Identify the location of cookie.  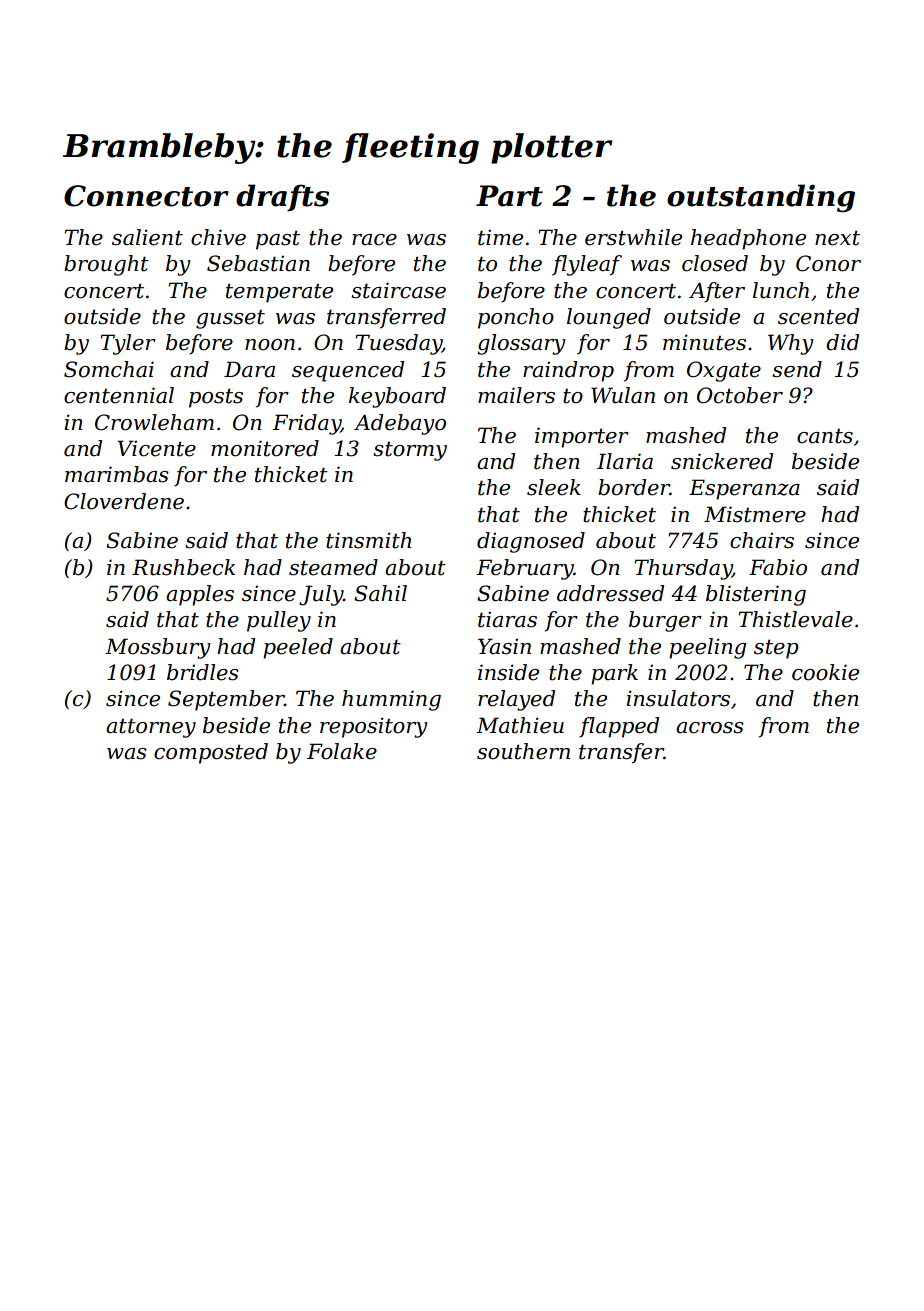
(825, 672).
